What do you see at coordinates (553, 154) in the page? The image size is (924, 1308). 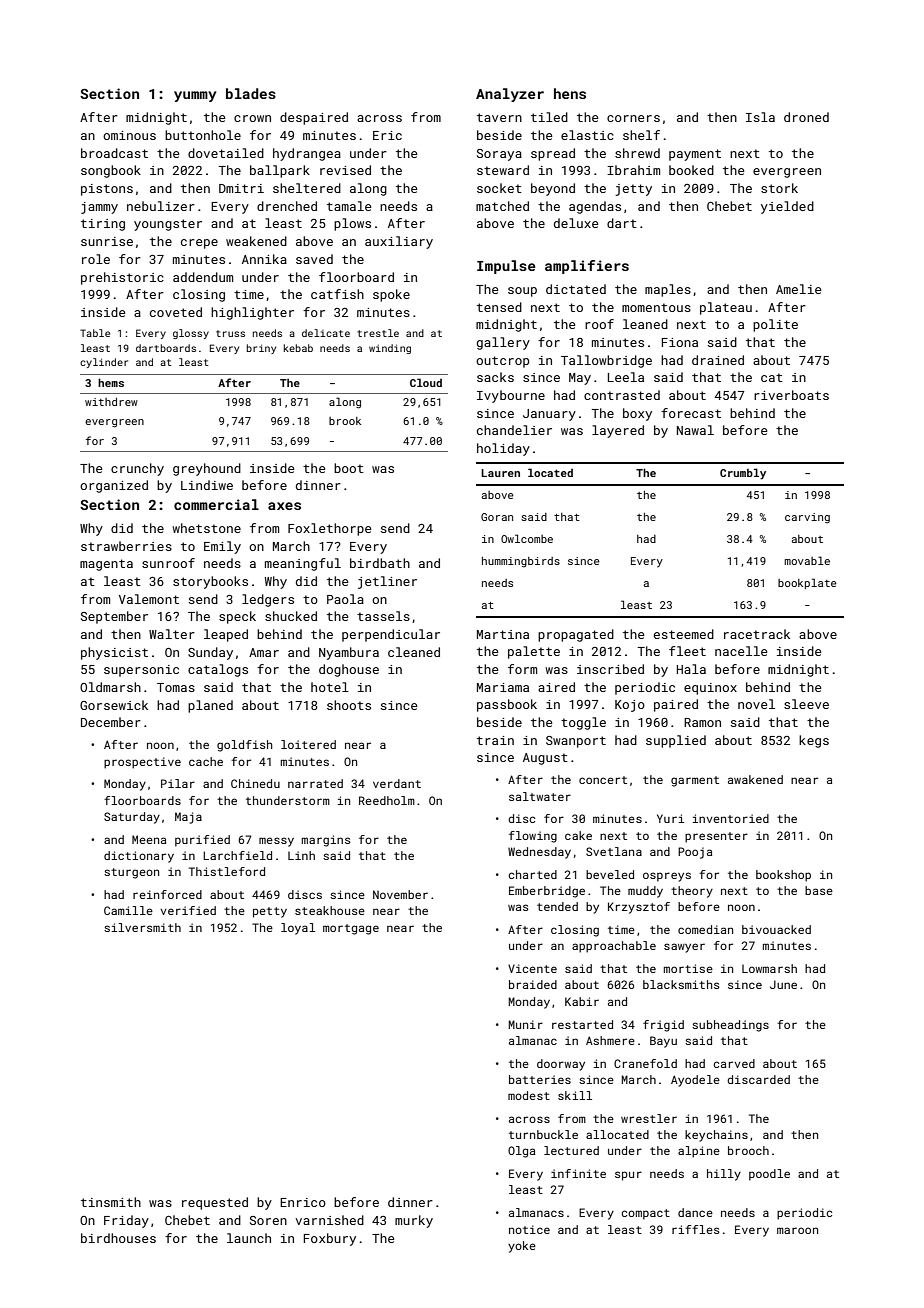 I see `spread` at bounding box center [553, 154].
